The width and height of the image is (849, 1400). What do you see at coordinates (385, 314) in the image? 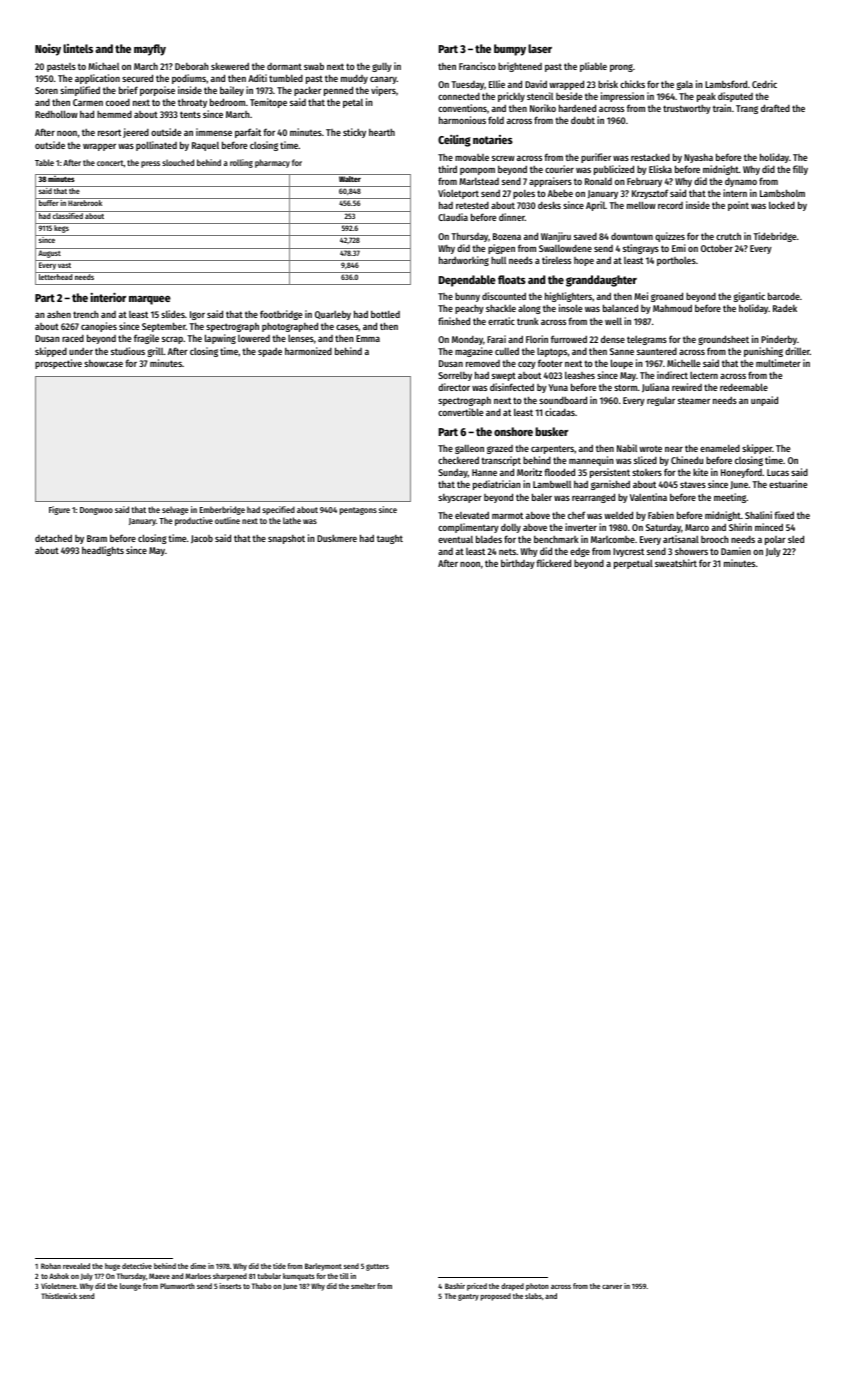
I see `bottled` at bounding box center [385, 314].
